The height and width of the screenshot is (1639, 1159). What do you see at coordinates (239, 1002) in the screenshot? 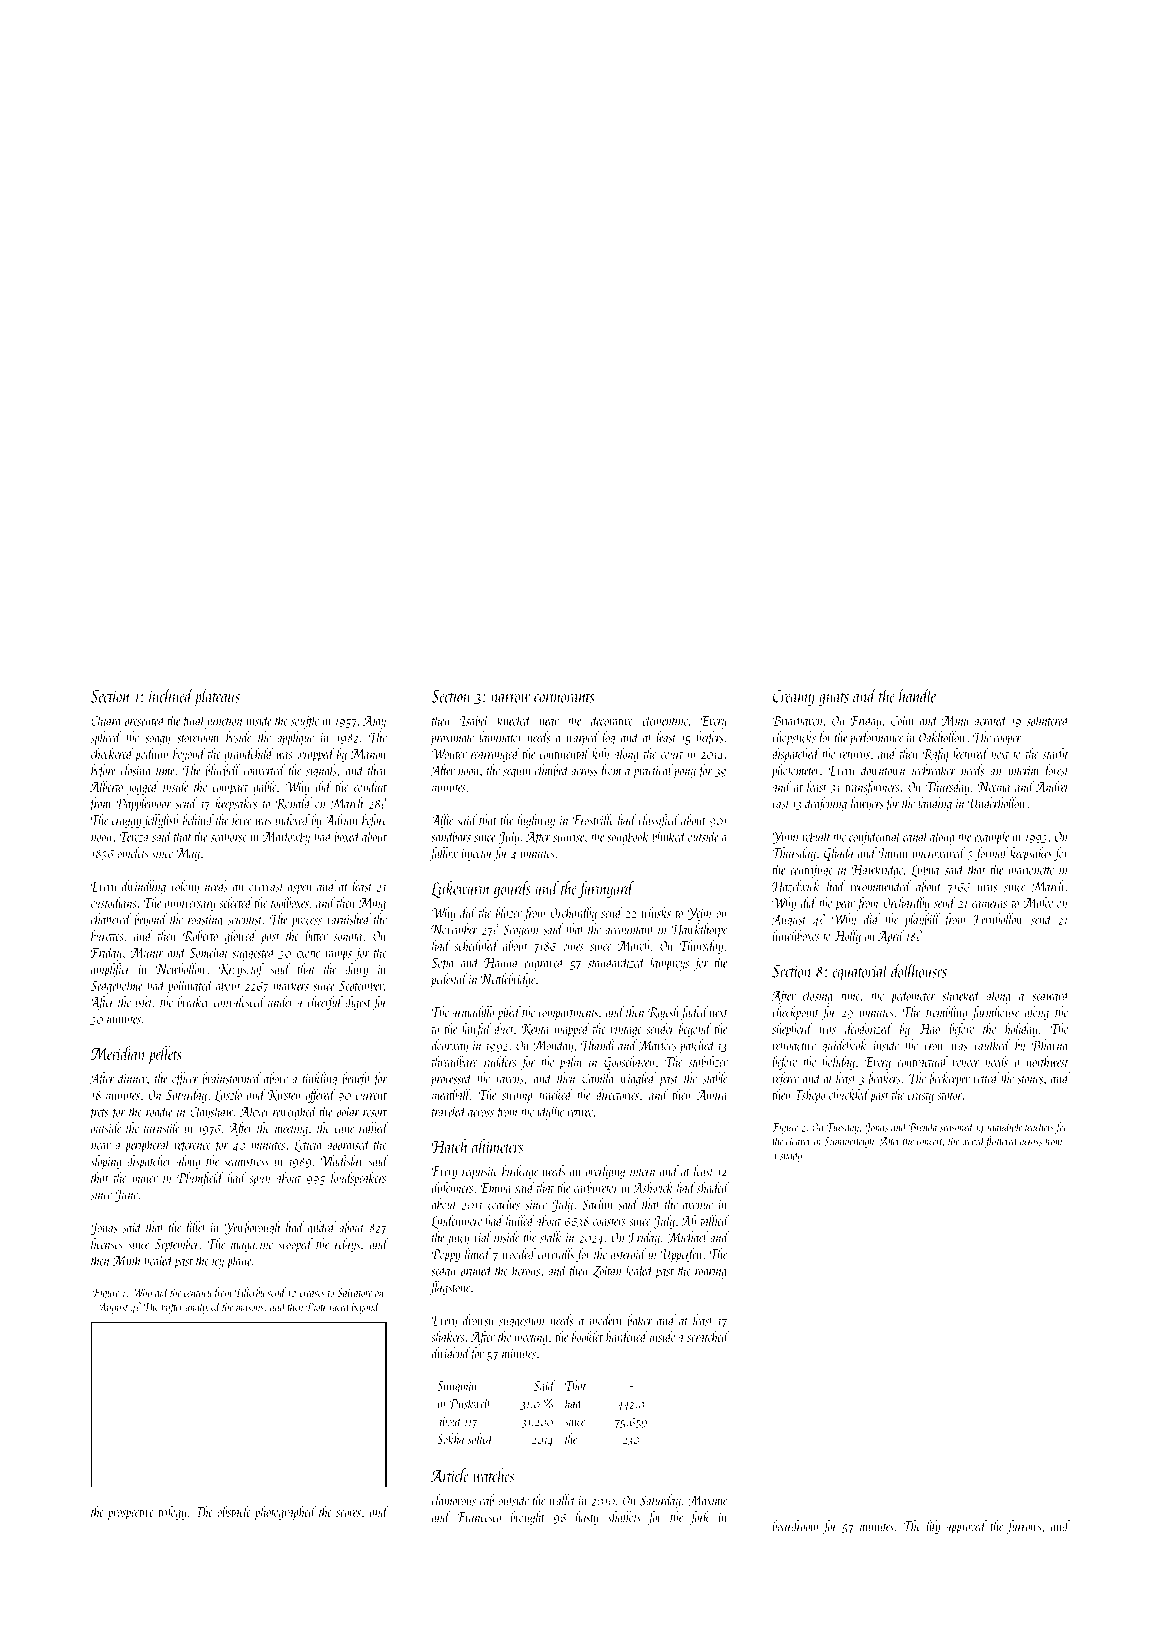
I see `convalesced` at bounding box center [239, 1002].
